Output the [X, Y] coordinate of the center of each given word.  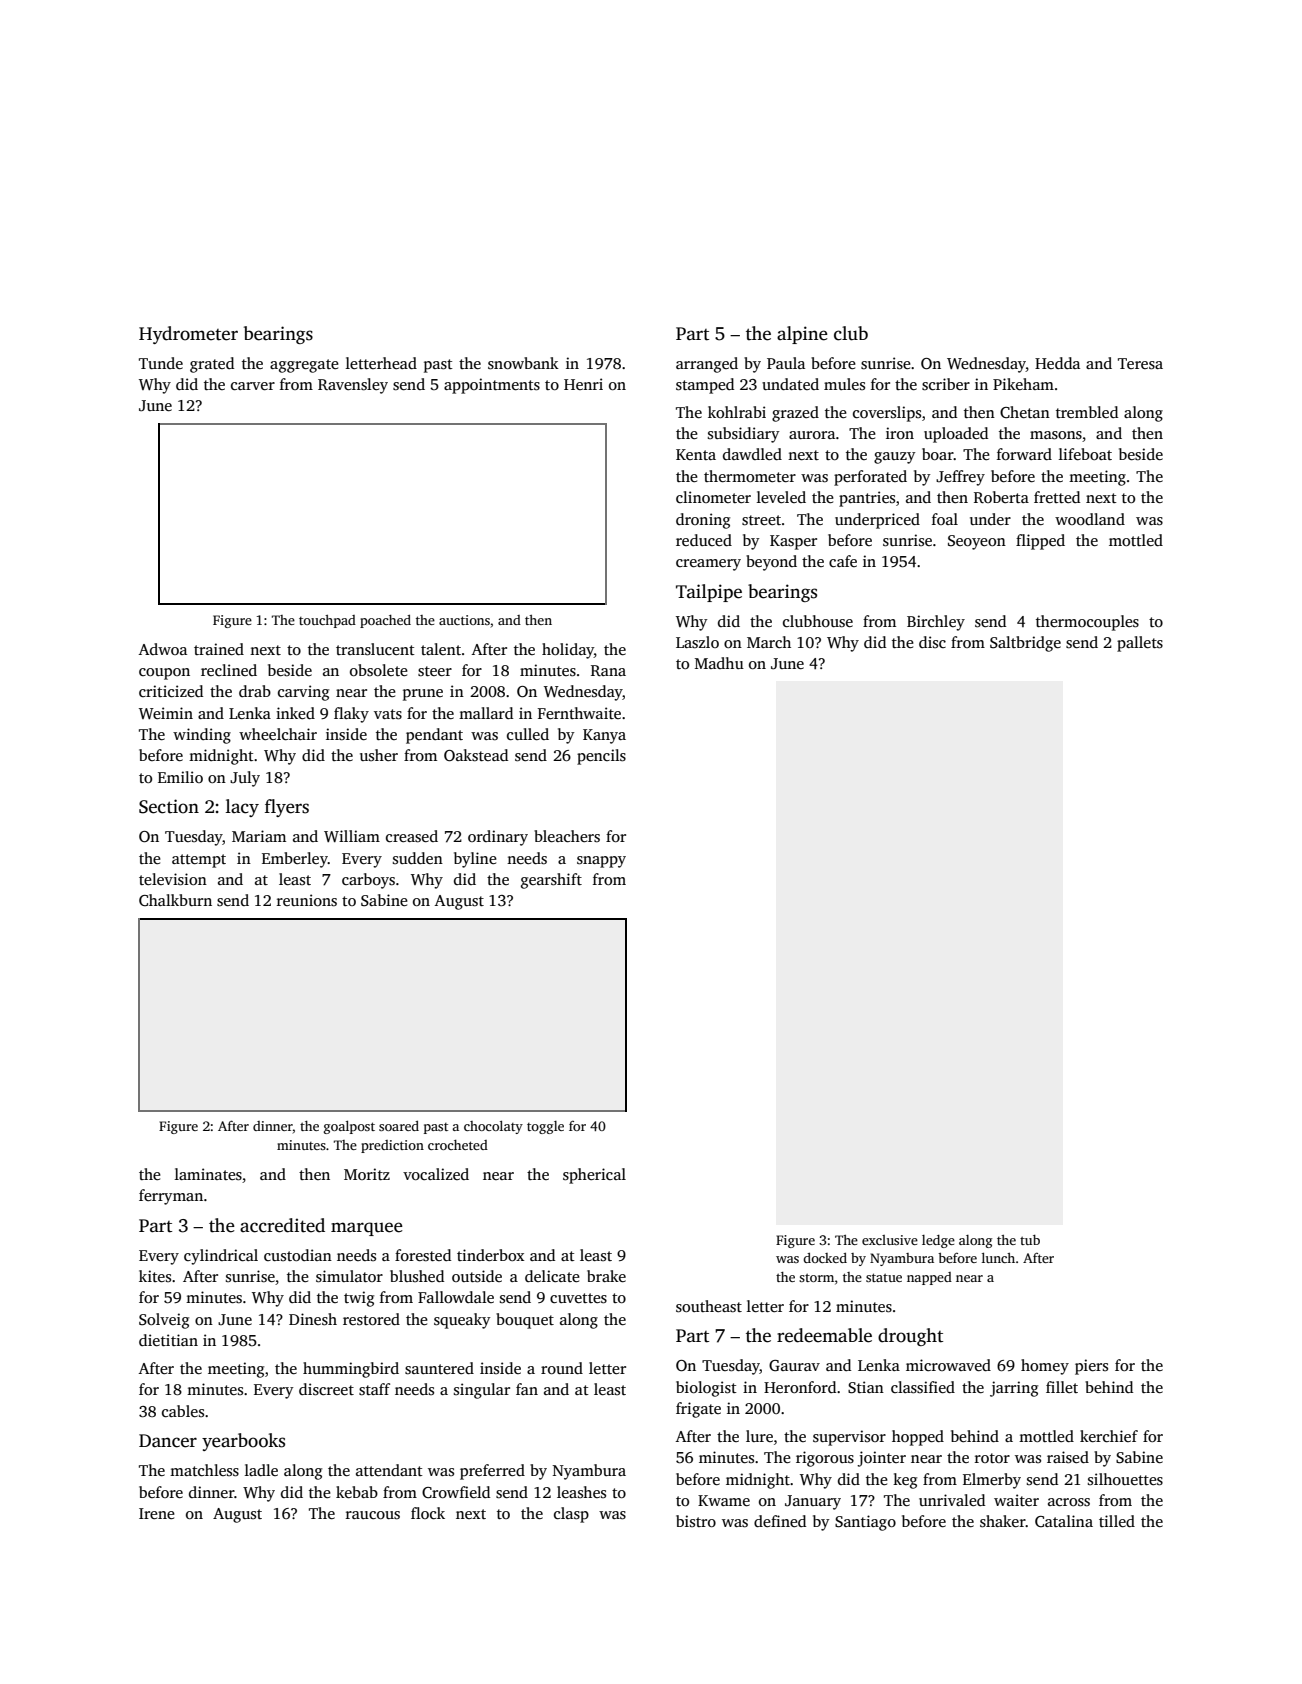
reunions [307, 900]
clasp [571, 1515]
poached [385, 621]
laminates [208, 1174]
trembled [1087, 412]
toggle [545, 1127]
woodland [1090, 519]
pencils [601, 757]
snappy [601, 862]
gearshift [551, 881]
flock [428, 1513]
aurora [812, 435]
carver [253, 386]
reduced [704, 540]
